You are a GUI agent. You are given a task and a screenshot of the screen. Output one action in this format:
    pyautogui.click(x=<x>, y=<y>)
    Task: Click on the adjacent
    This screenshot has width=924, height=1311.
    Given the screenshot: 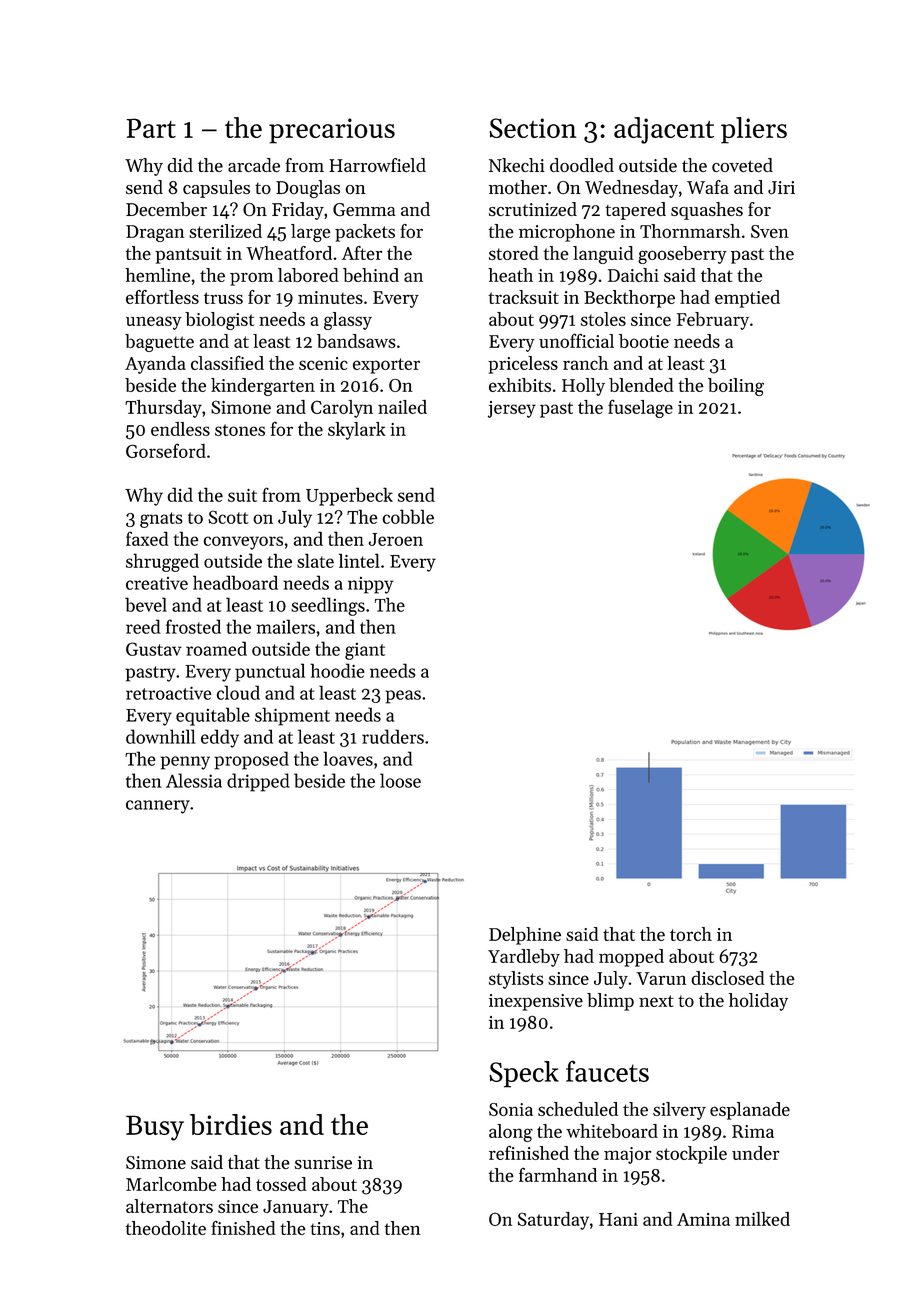 What is the action you would take?
    pyautogui.click(x=664, y=130)
